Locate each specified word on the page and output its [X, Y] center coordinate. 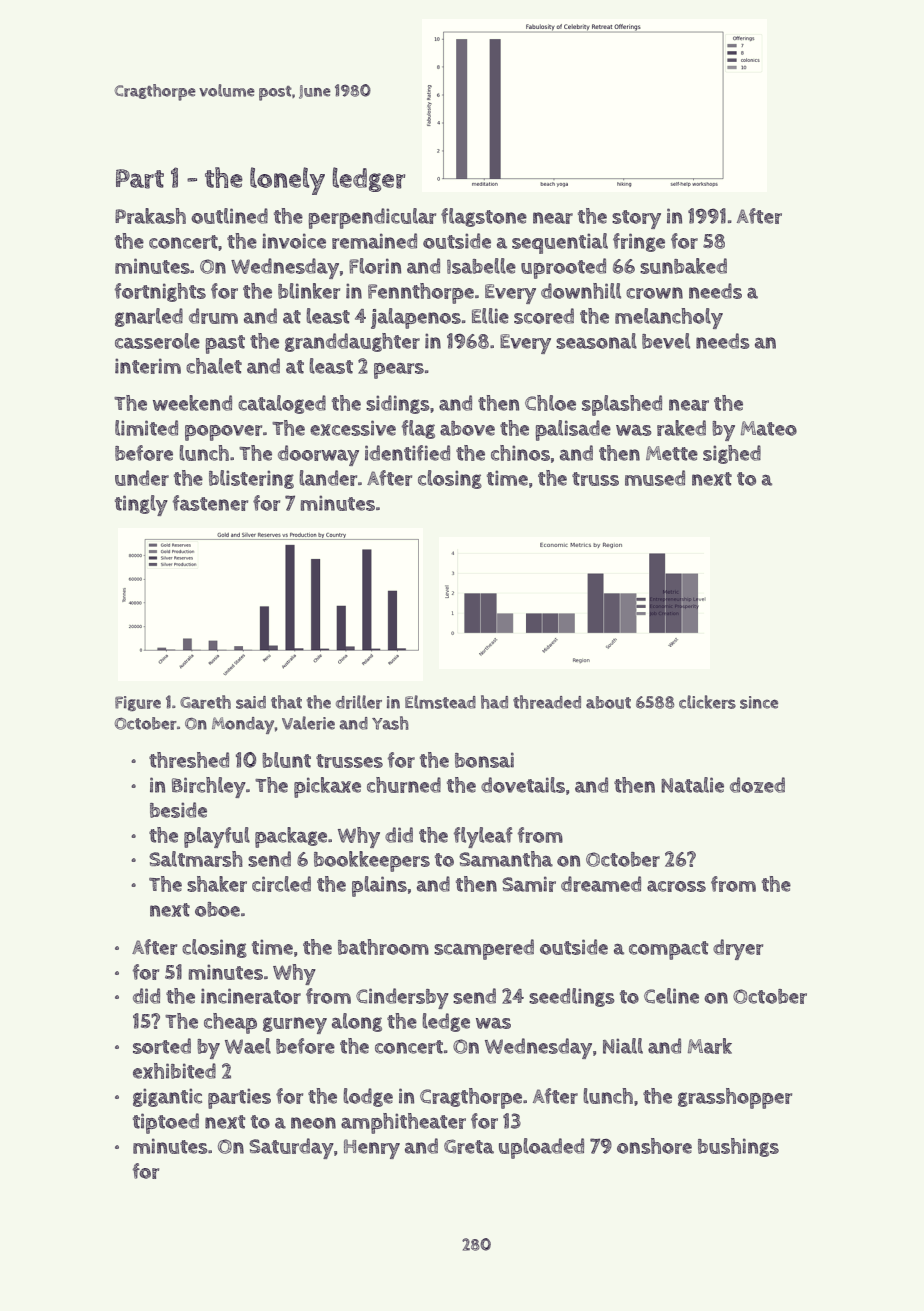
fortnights [160, 292]
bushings [738, 1147]
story [636, 219]
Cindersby [402, 998]
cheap [230, 1023]
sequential [560, 243]
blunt [286, 760]
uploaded [541, 1148]
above [467, 428]
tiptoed [166, 1123]
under [142, 478]
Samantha [506, 859]
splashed [622, 405]
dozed [757, 785]
